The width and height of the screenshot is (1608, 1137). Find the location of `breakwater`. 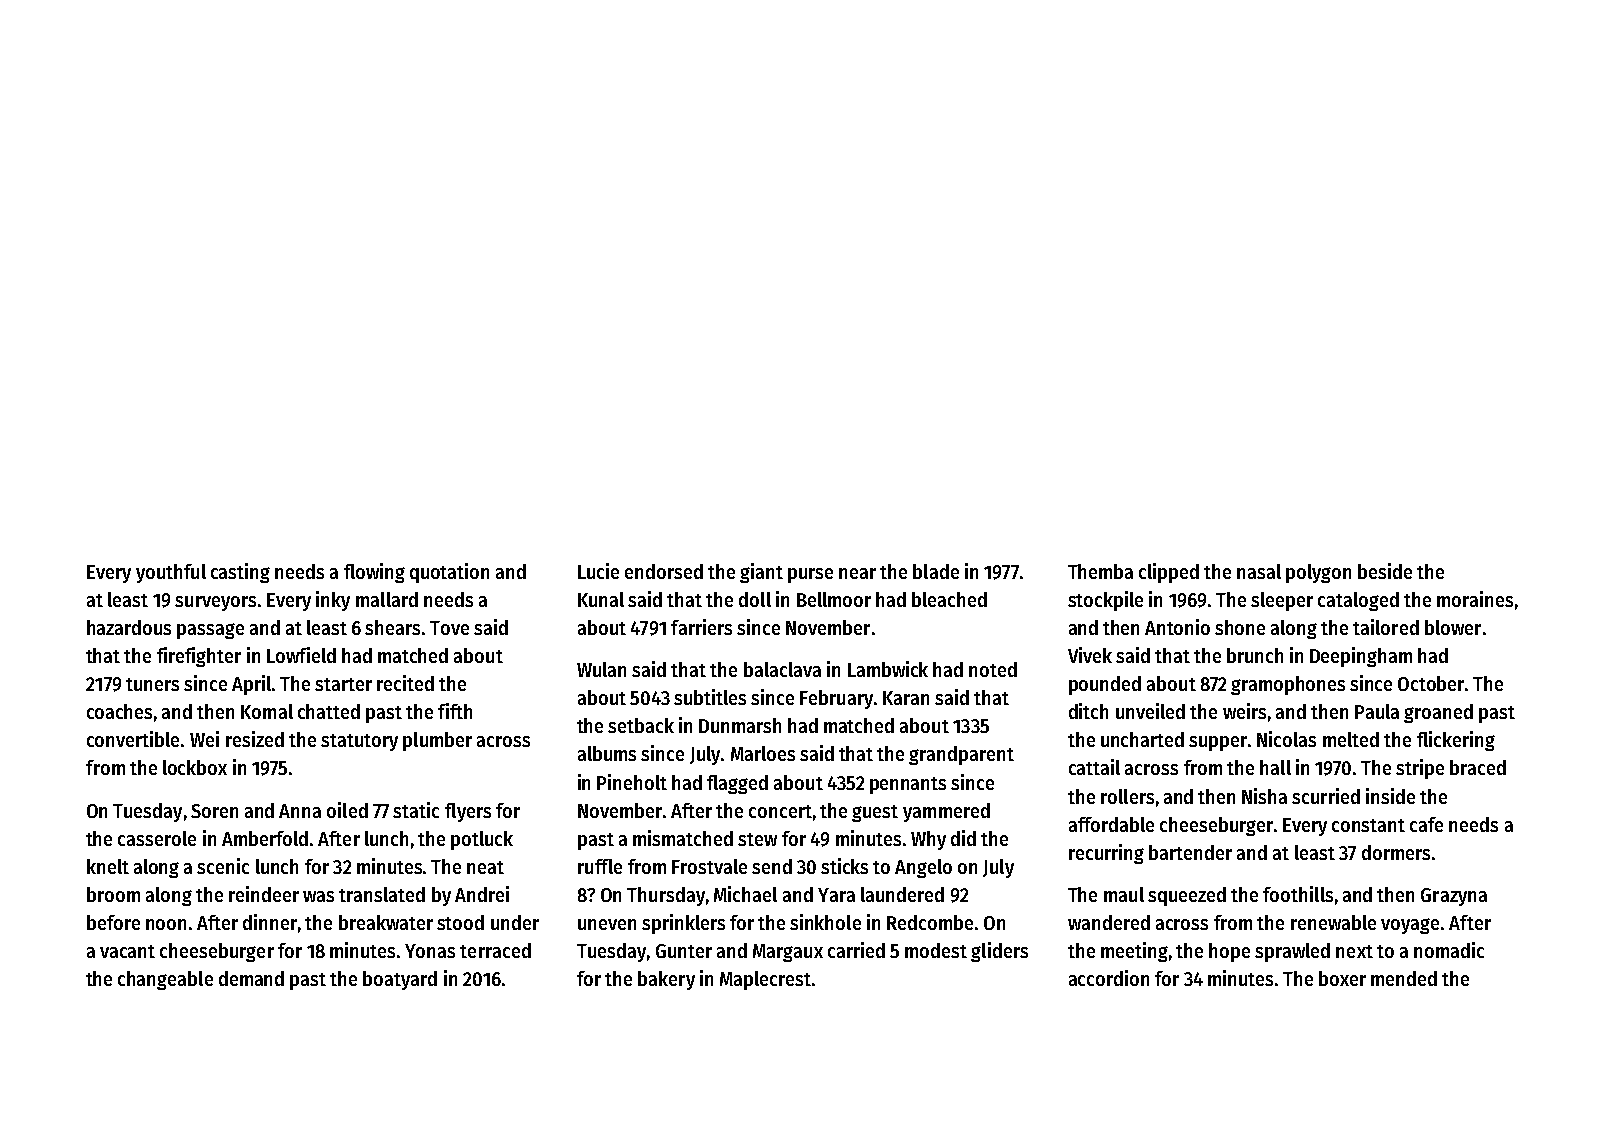

breakwater is located at coordinates (386, 922).
